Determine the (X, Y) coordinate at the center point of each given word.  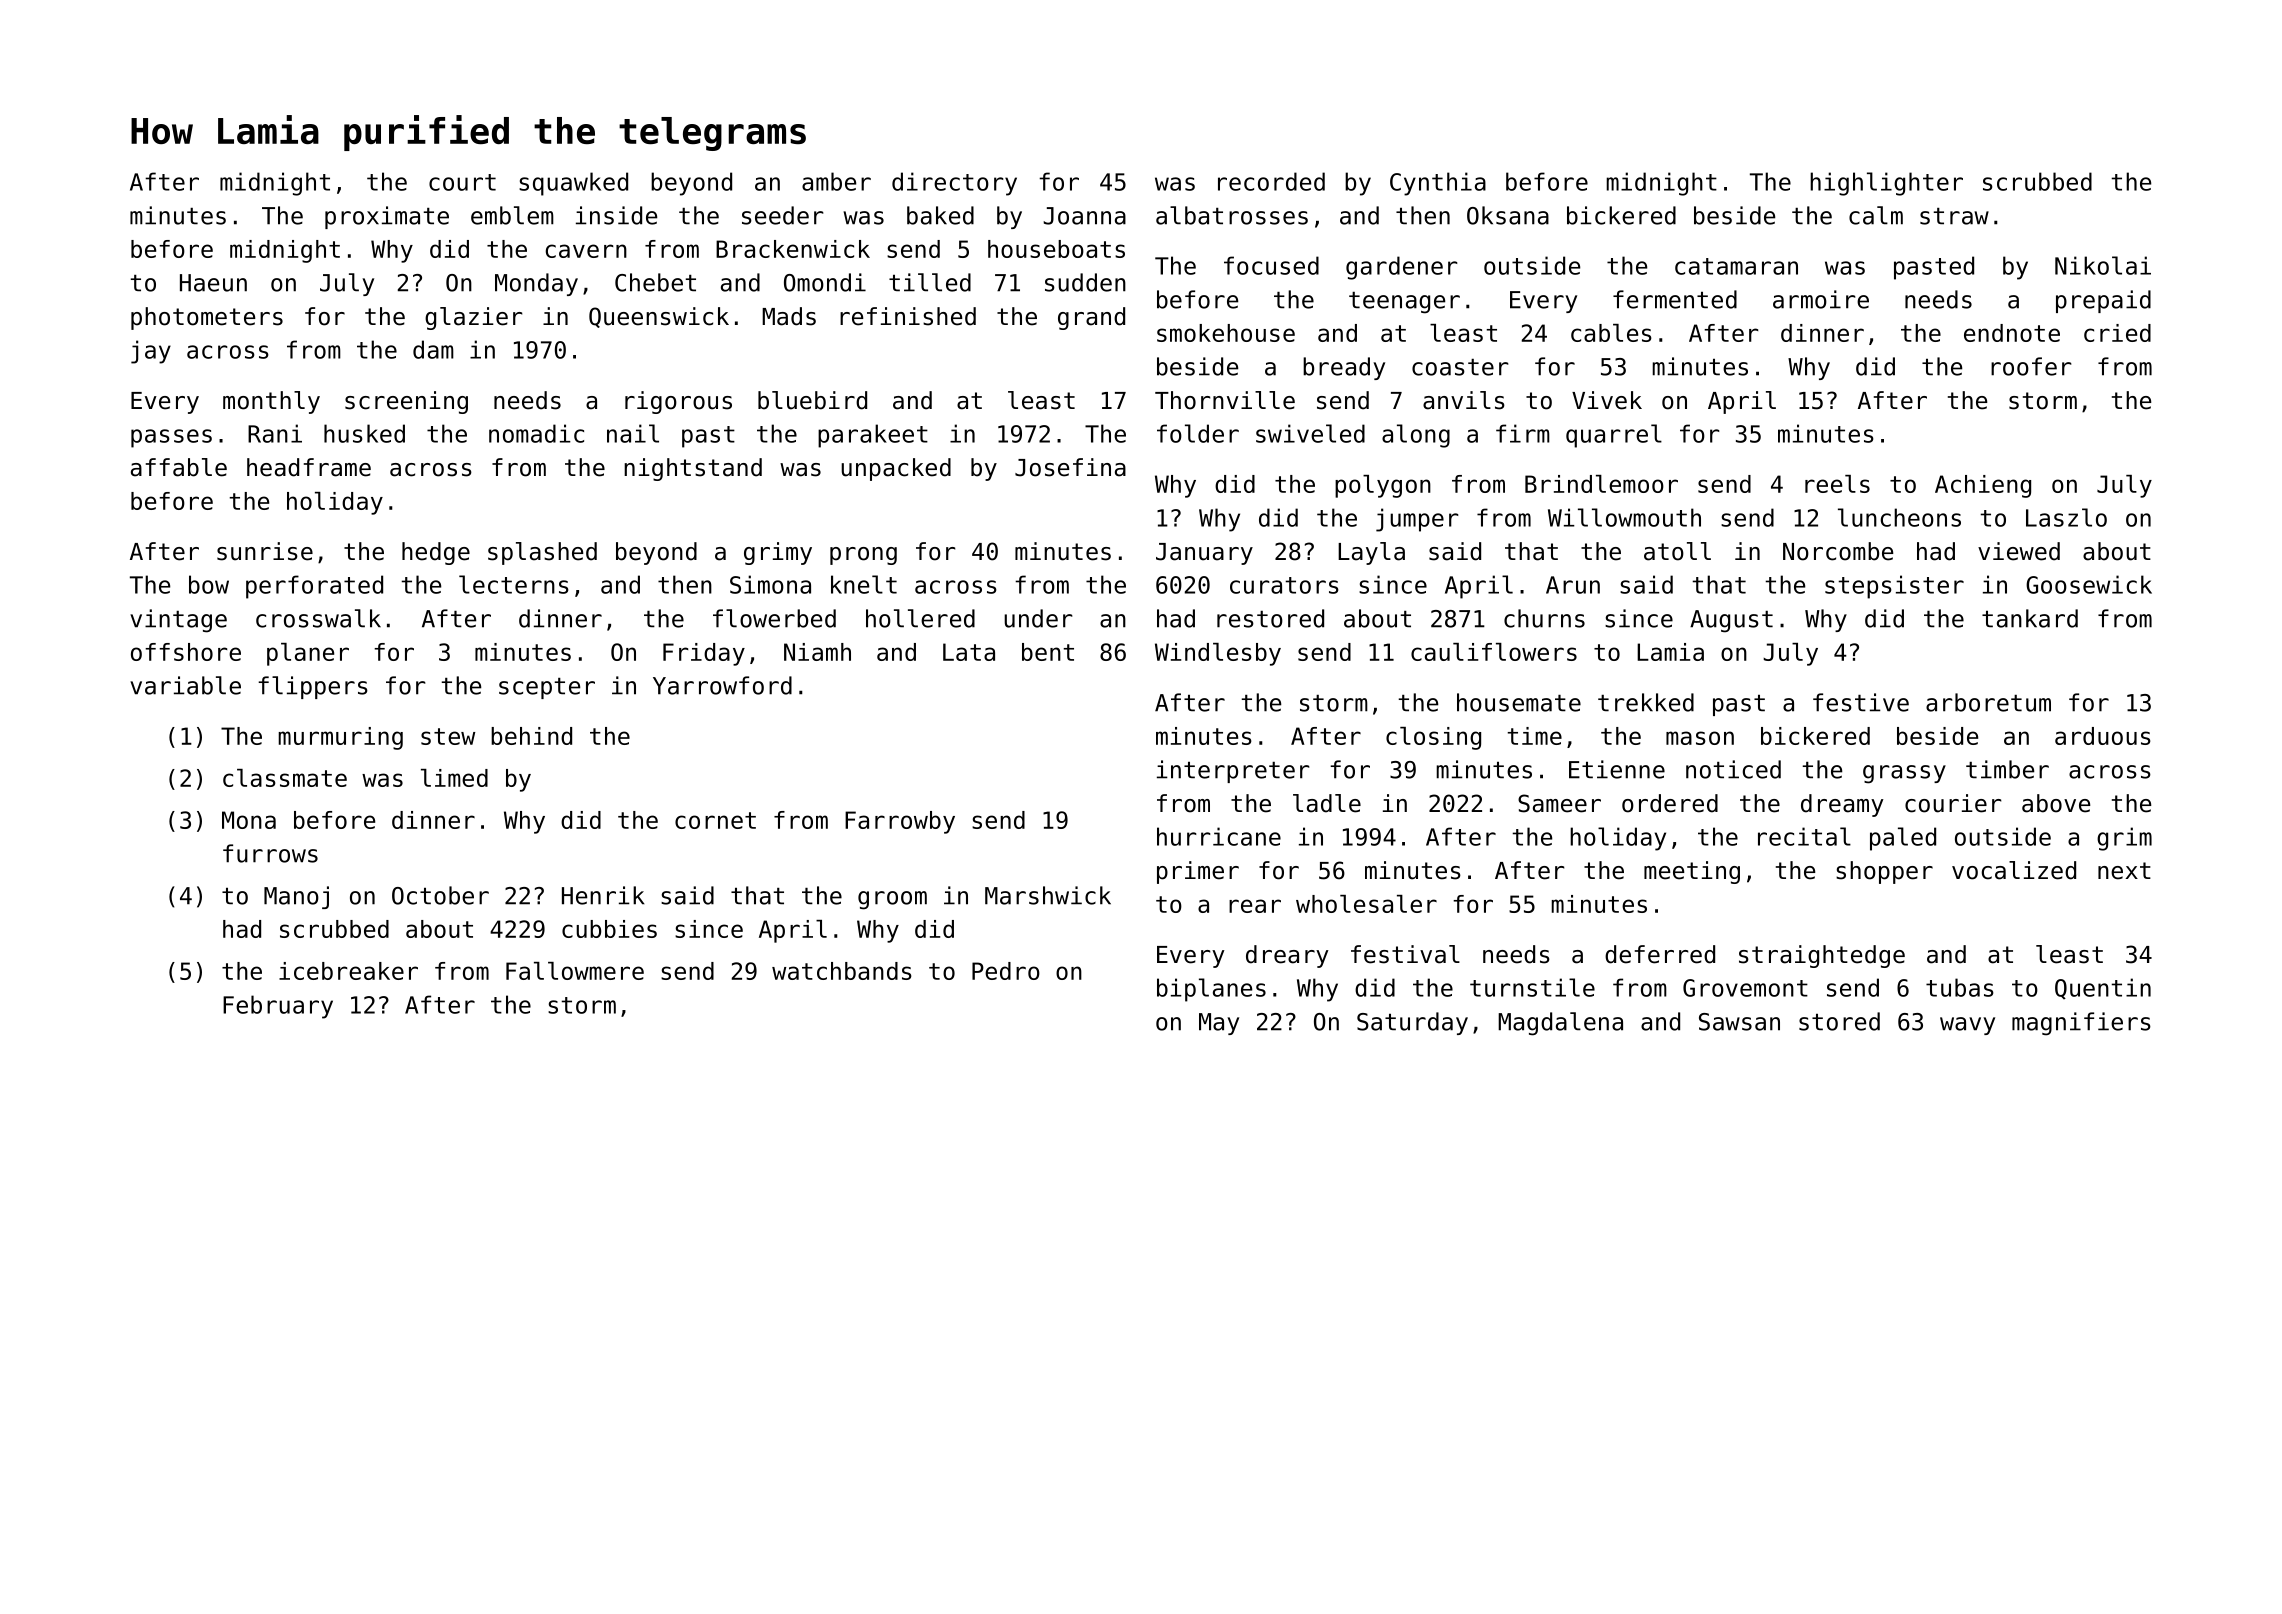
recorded (1271, 181)
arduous (2103, 736)
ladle (1327, 803)
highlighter (1886, 184)
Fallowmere (575, 971)
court (462, 182)
